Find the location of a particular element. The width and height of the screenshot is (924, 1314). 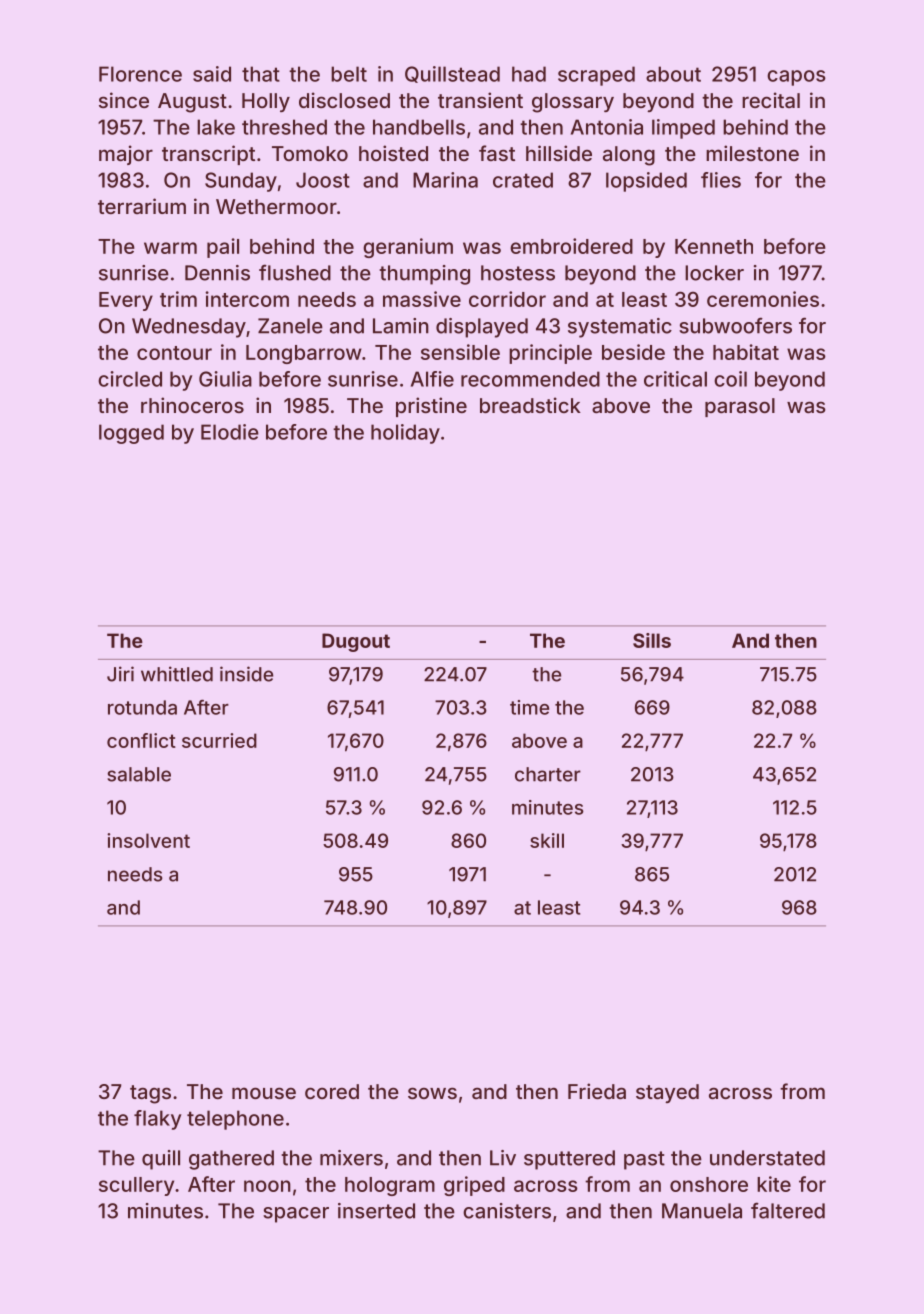

spacer is located at coordinates (296, 1215).
